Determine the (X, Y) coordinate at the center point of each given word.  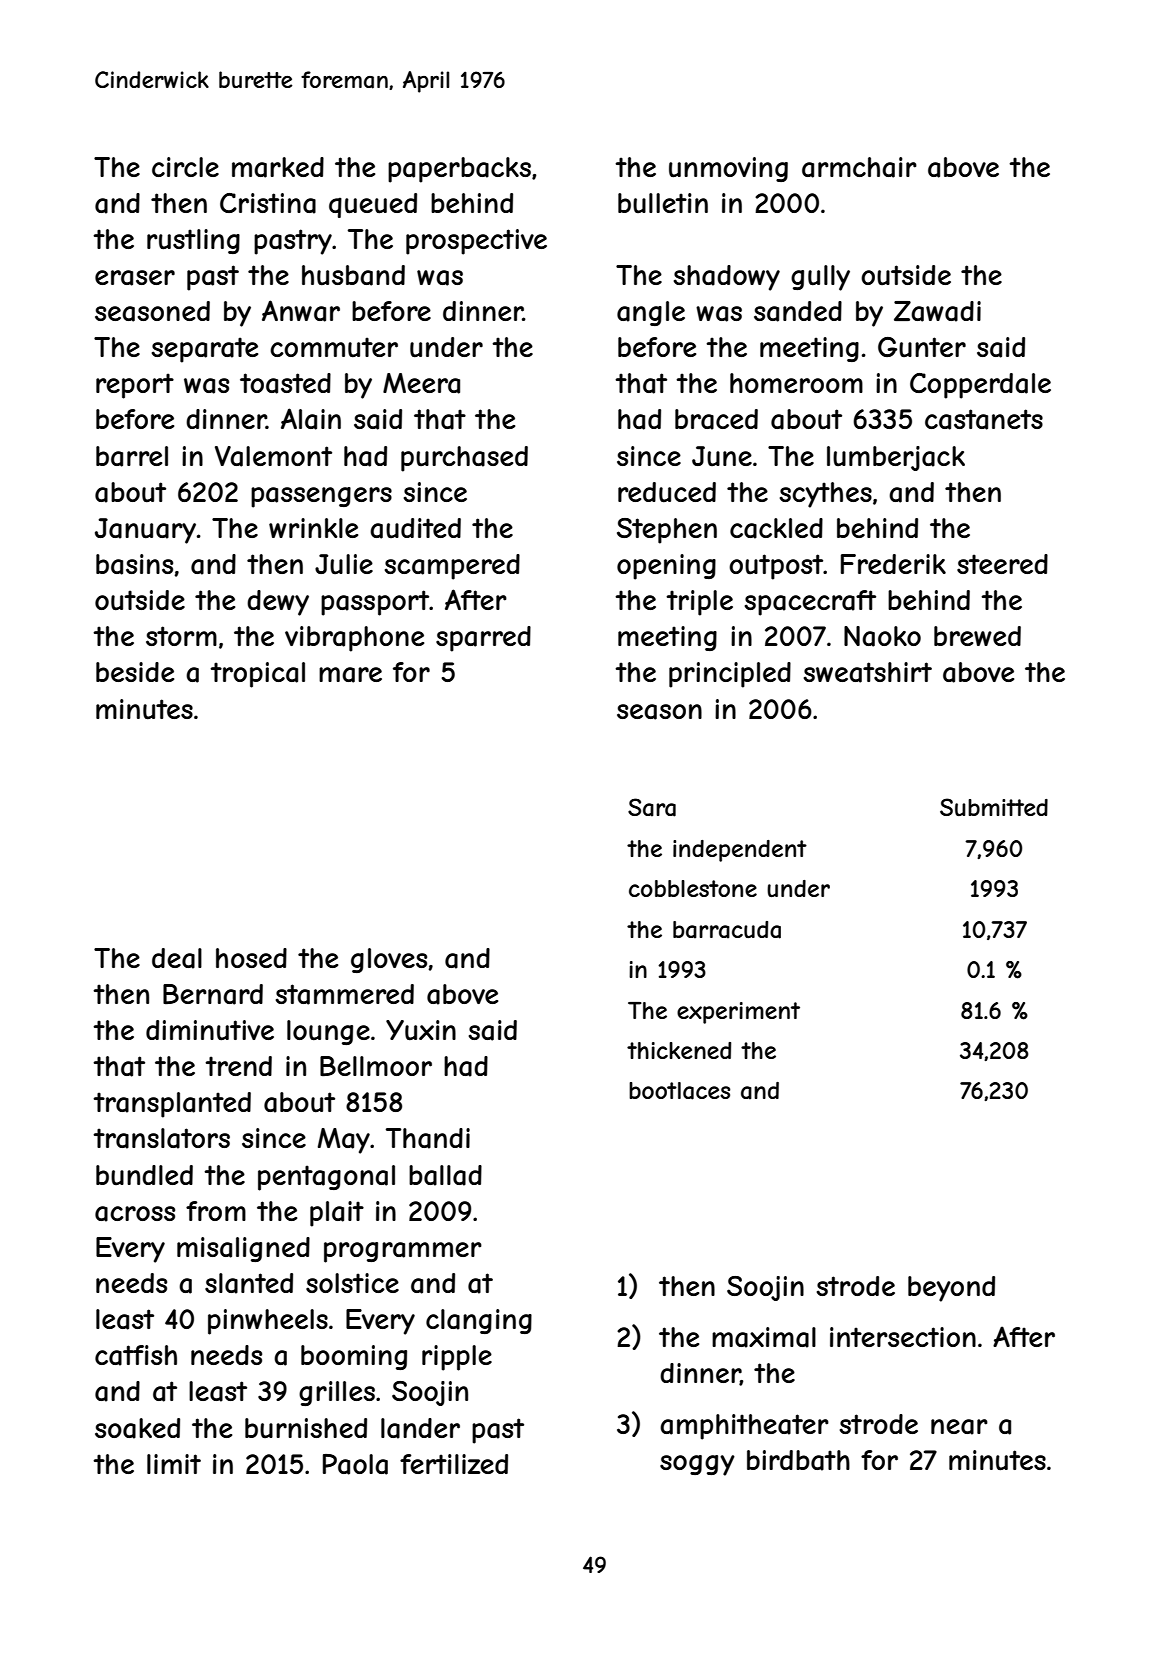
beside (135, 672)
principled (730, 675)
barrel (132, 456)
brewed (977, 636)
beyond (951, 1289)
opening (666, 567)
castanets (984, 419)
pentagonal (326, 1178)
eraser (135, 278)
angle (651, 313)
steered (1002, 564)
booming (354, 1357)
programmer (403, 1252)
